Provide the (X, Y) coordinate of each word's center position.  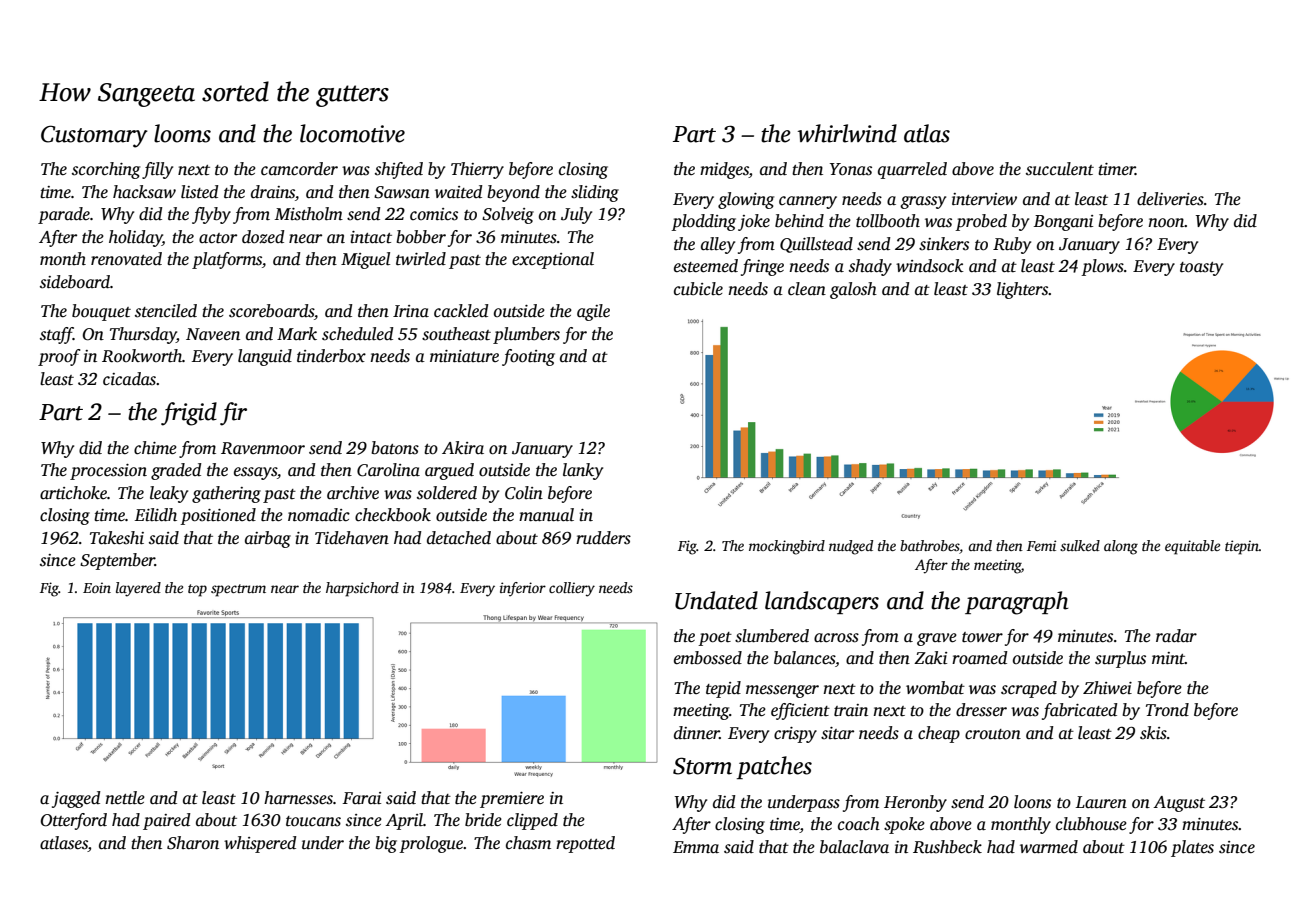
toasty (1201, 269)
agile (593, 312)
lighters (1022, 290)
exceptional (553, 260)
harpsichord (362, 589)
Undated (716, 600)
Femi (1041, 545)
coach (859, 824)
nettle (125, 798)
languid (265, 357)
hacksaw (144, 192)
